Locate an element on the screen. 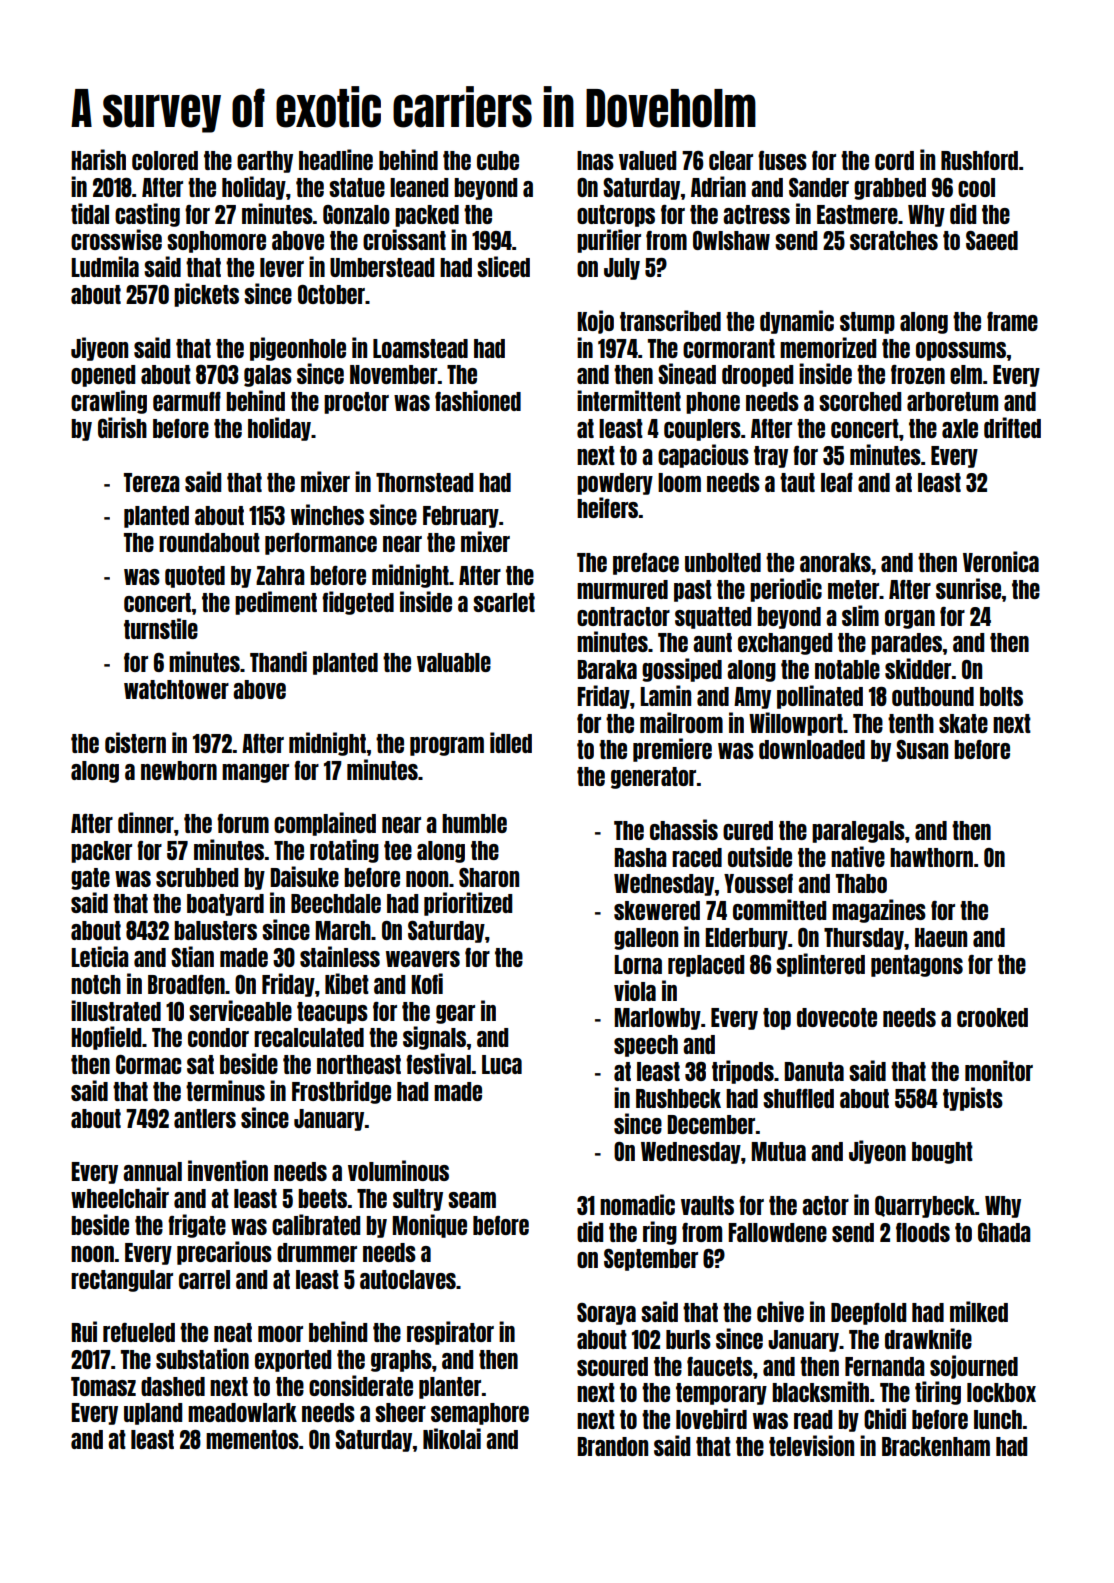 The image size is (1114, 1583). turnstile is located at coordinates (161, 628).
